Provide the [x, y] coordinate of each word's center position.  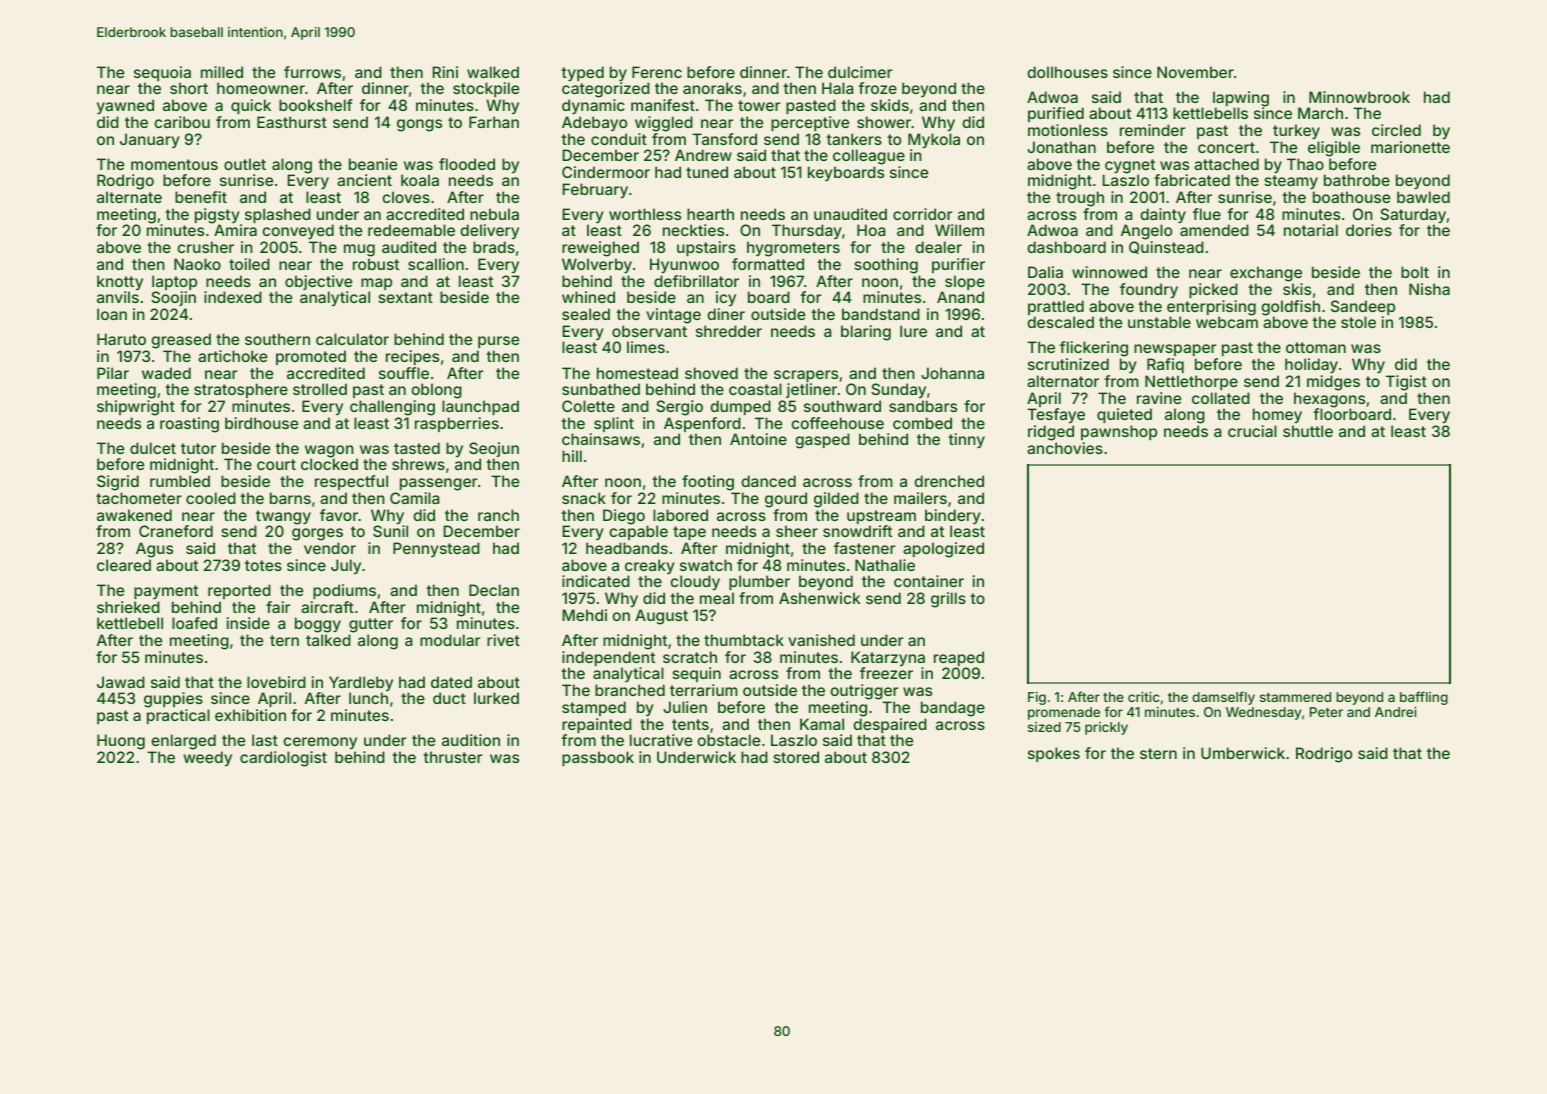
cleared [124, 565]
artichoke [232, 356]
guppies [173, 700]
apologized [943, 550]
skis [1297, 289]
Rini [445, 72]
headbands [627, 548]
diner [726, 314]
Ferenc [657, 72]
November [1195, 72]
